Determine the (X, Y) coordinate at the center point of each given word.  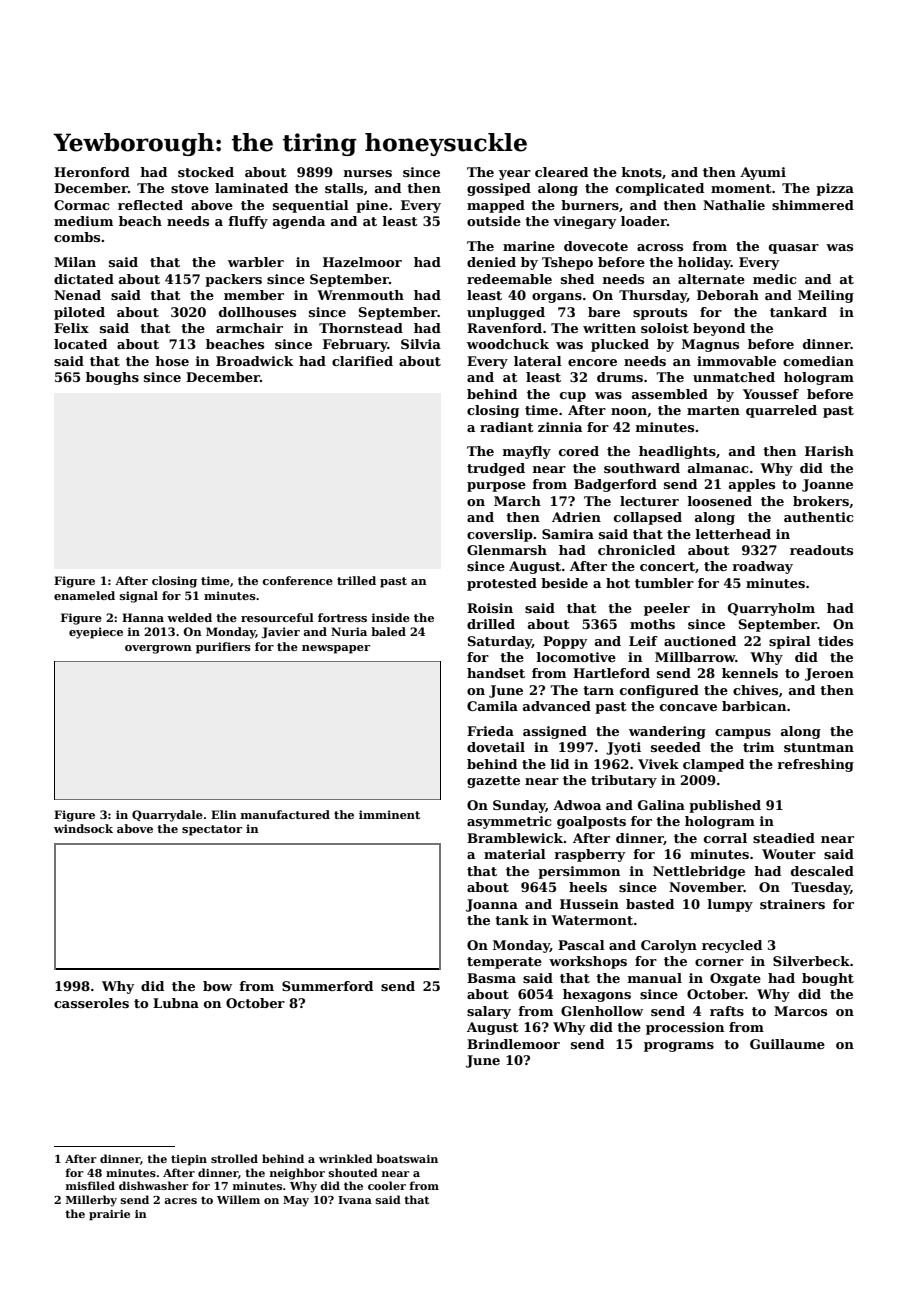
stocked (206, 172)
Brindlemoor (513, 1044)
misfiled (90, 1185)
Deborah (728, 295)
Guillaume (787, 1044)
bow (217, 986)
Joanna (492, 905)
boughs (112, 378)
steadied (784, 838)
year (515, 175)
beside (564, 583)
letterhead (733, 534)
